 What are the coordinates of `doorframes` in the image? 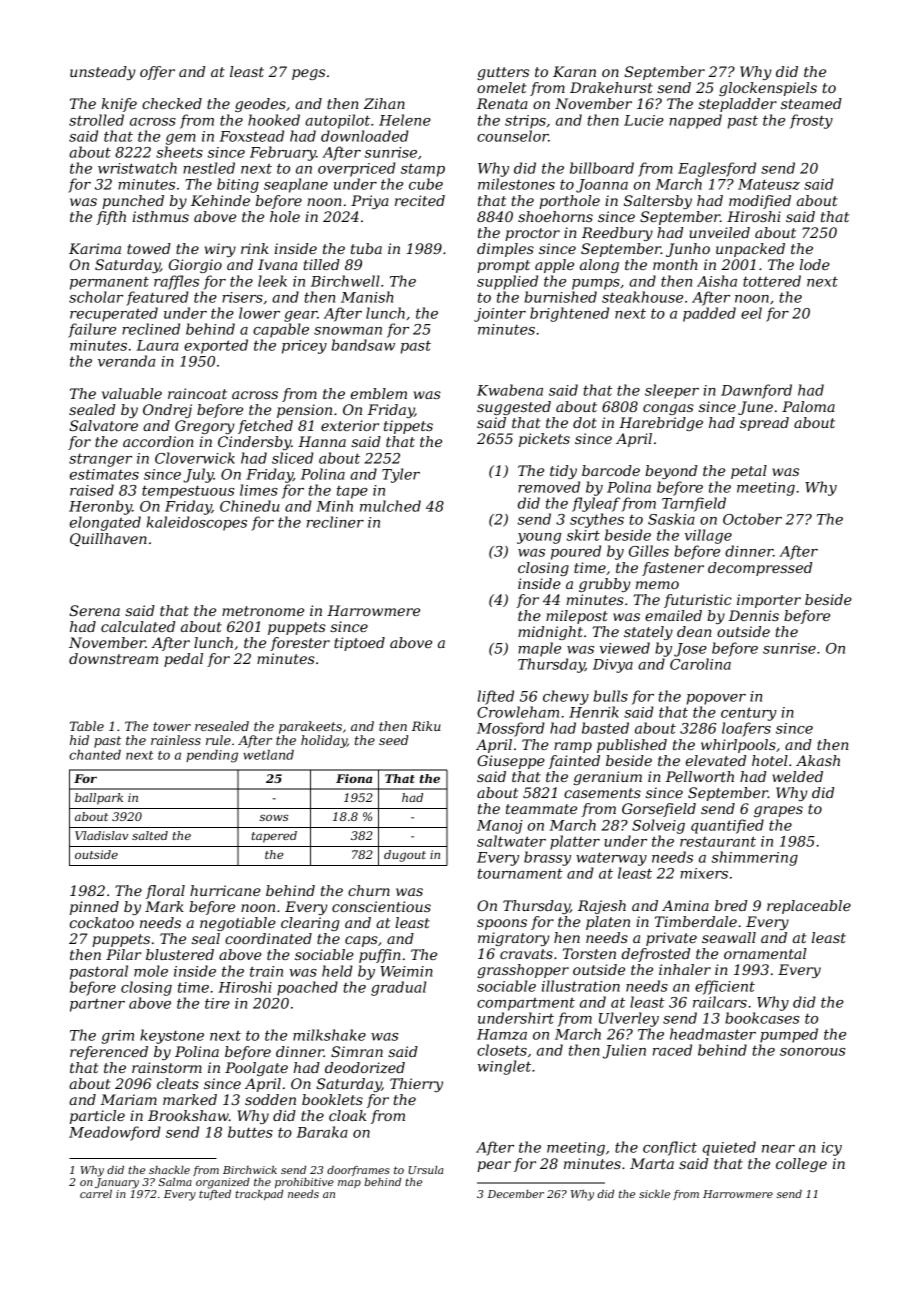 It's located at (358, 1171).
